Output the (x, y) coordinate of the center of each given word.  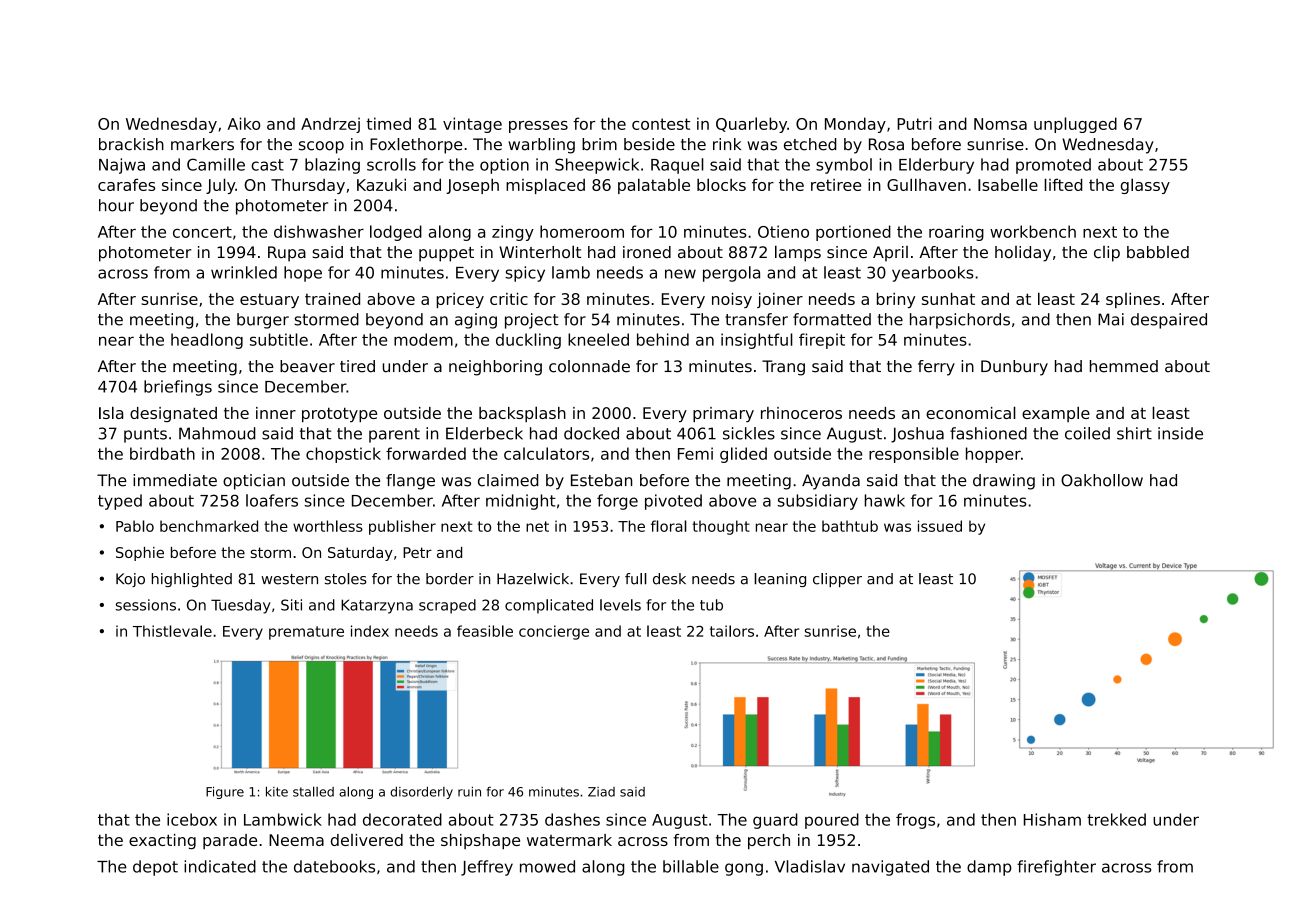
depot (155, 868)
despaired (1169, 321)
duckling (528, 341)
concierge (554, 632)
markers (202, 144)
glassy (1145, 186)
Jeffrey (487, 868)
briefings (178, 388)
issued (940, 526)
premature (306, 633)
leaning (780, 580)
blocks (721, 184)
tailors (732, 631)
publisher (402, 527)
